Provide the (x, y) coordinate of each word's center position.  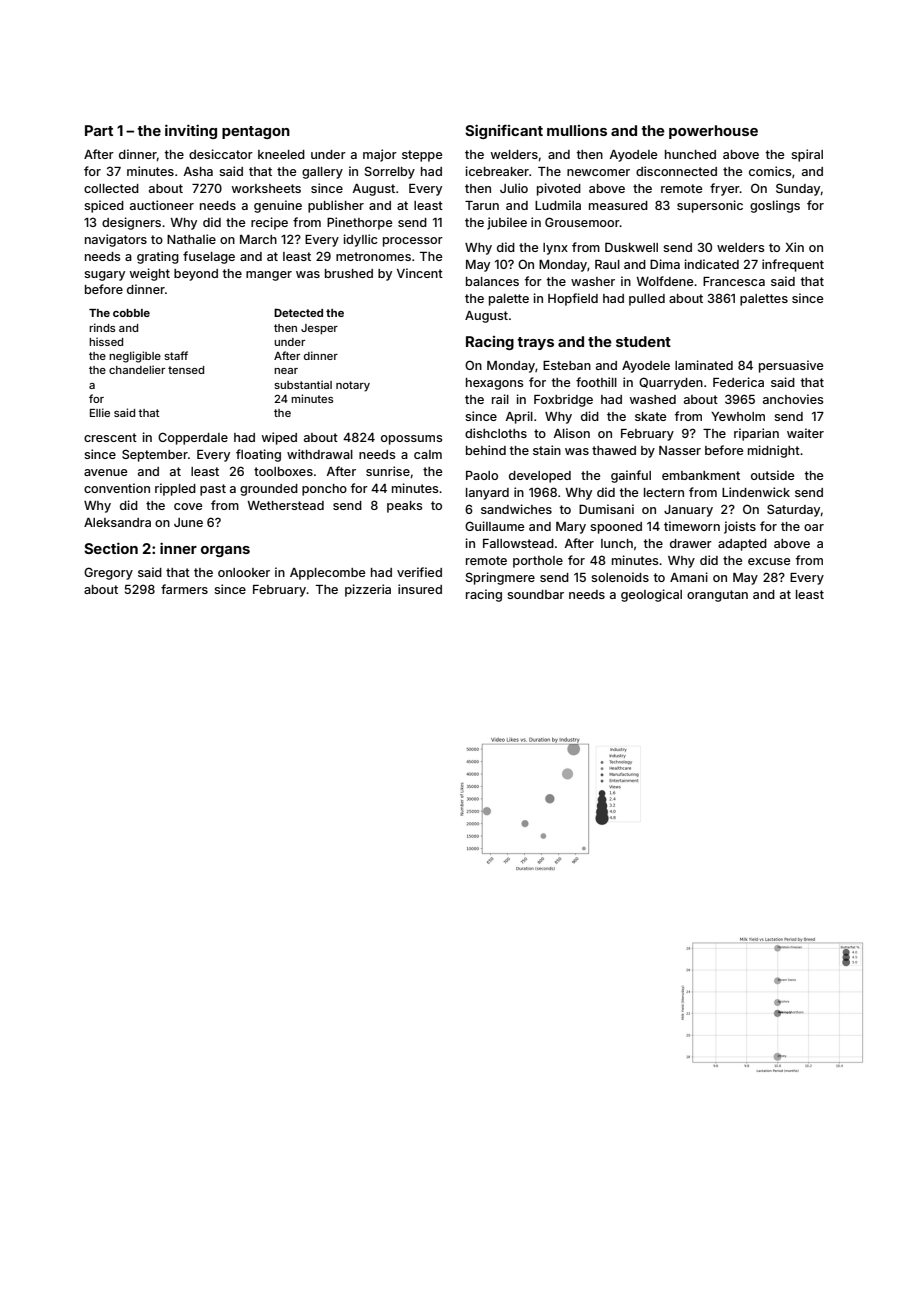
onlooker (244, 572)
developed (540, 477)
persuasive (791, 366)
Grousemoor (582, 222)
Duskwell (631, 247)
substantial (303, 384)
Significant (504, 131)
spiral (807, 155)
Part (99, 130)
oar (814, 527)
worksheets (266, 188)
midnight (774, 451)
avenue (105, 472)
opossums (411, 440)
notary (353, 386)
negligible (135, 357)
